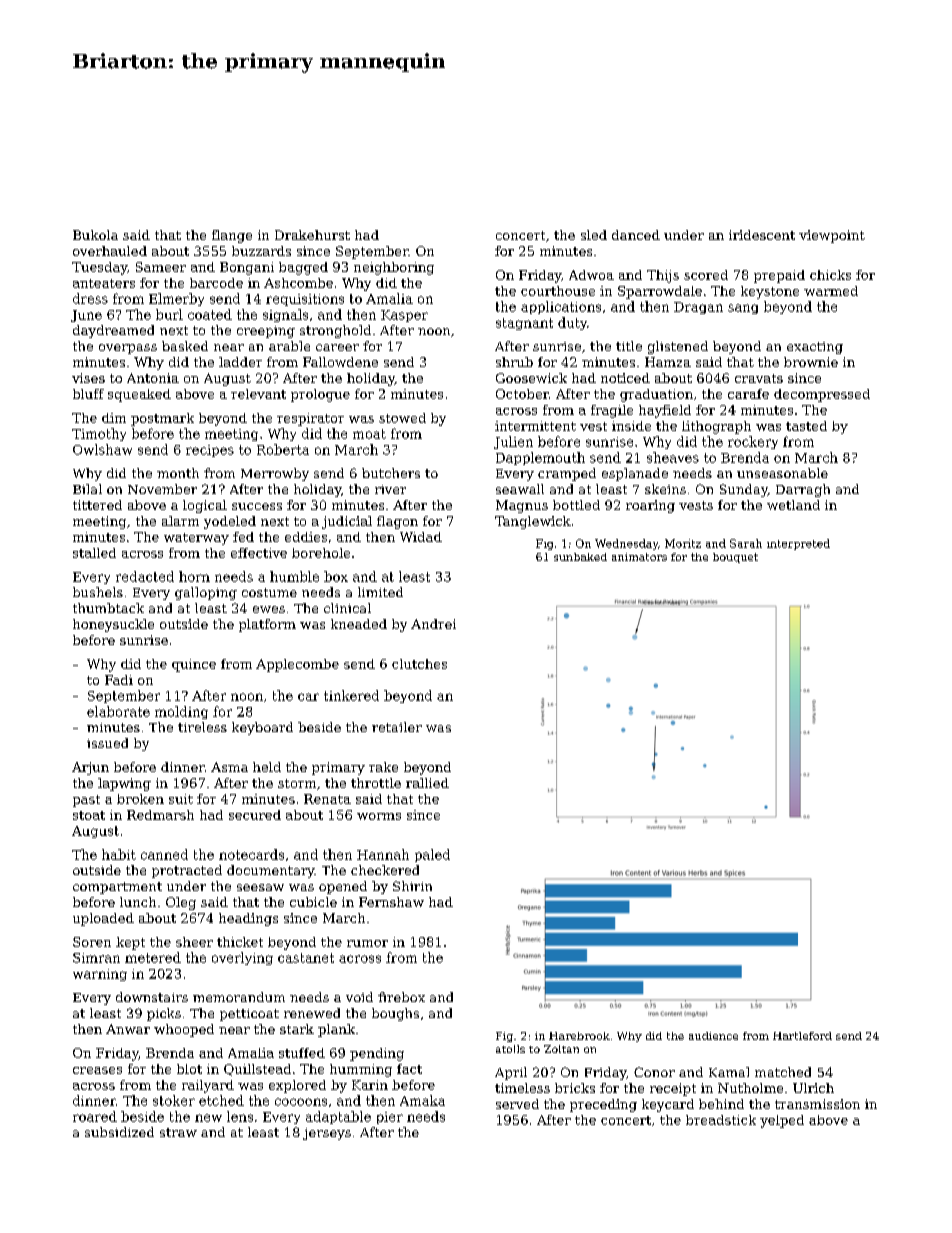 The height and width of the screenshot is (1233, 952). What do you see at coordinates (746, 543) in the screenshot?
I see `Sarah` at bounding box center [746, 543].
